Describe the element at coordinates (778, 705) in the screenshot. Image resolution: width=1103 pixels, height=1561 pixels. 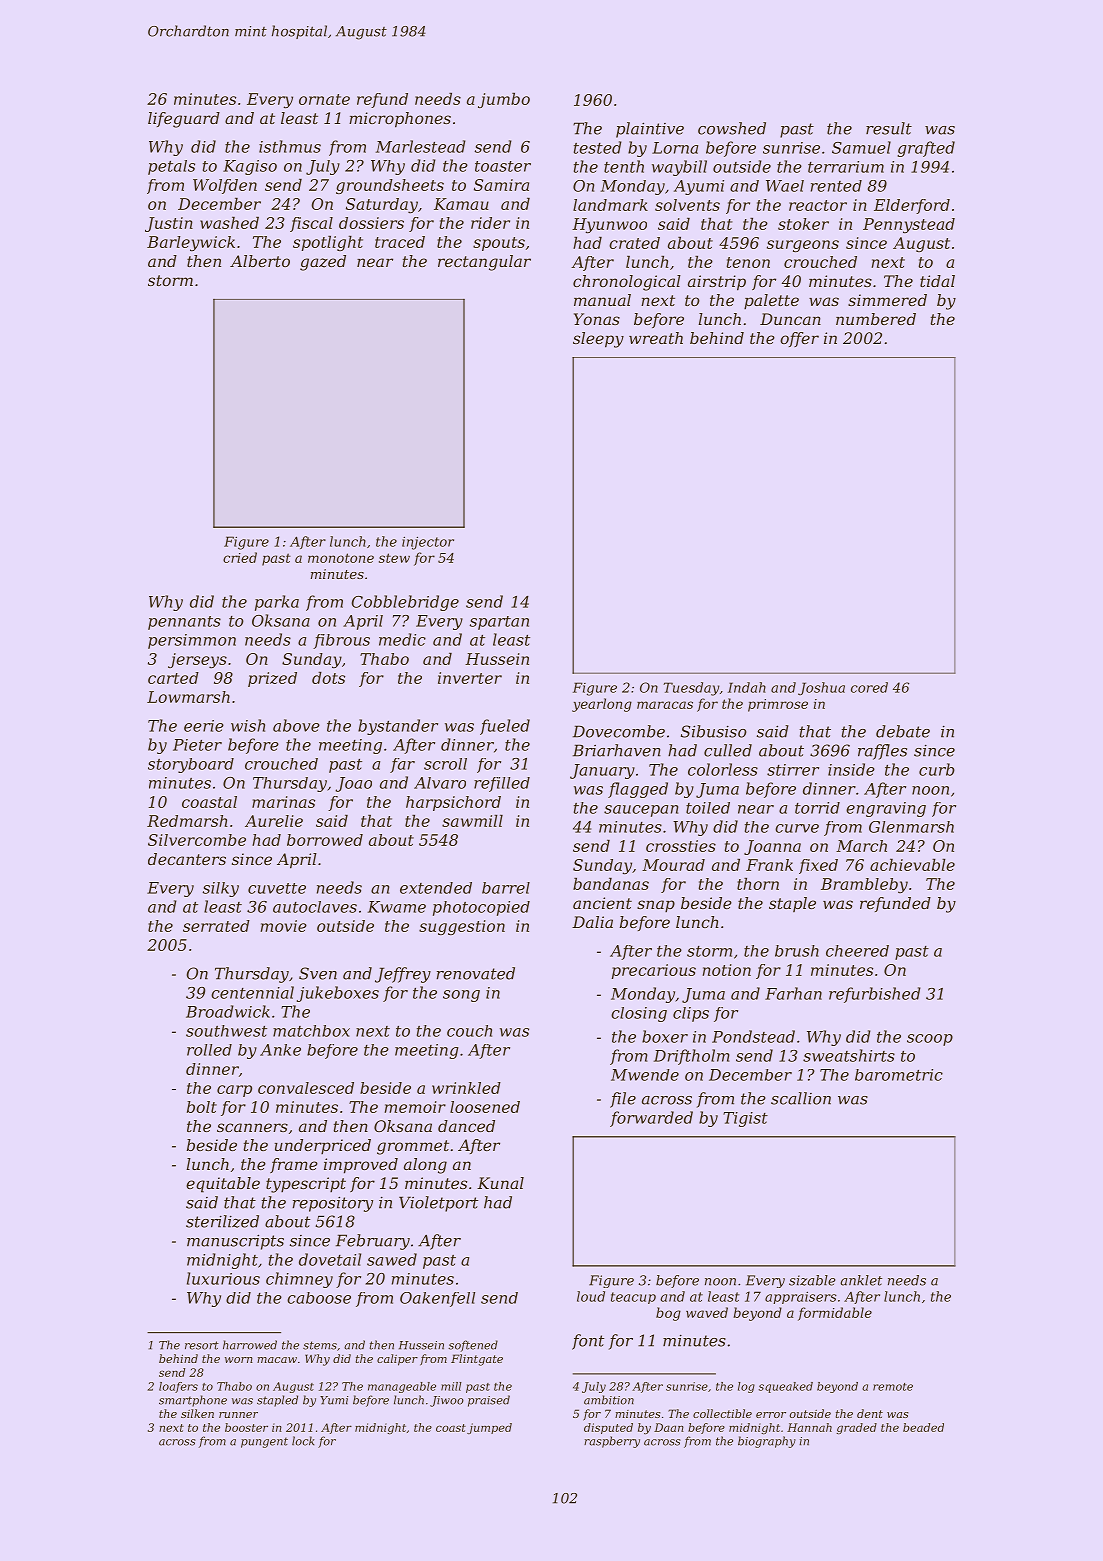
I see `primrose` at that location.
